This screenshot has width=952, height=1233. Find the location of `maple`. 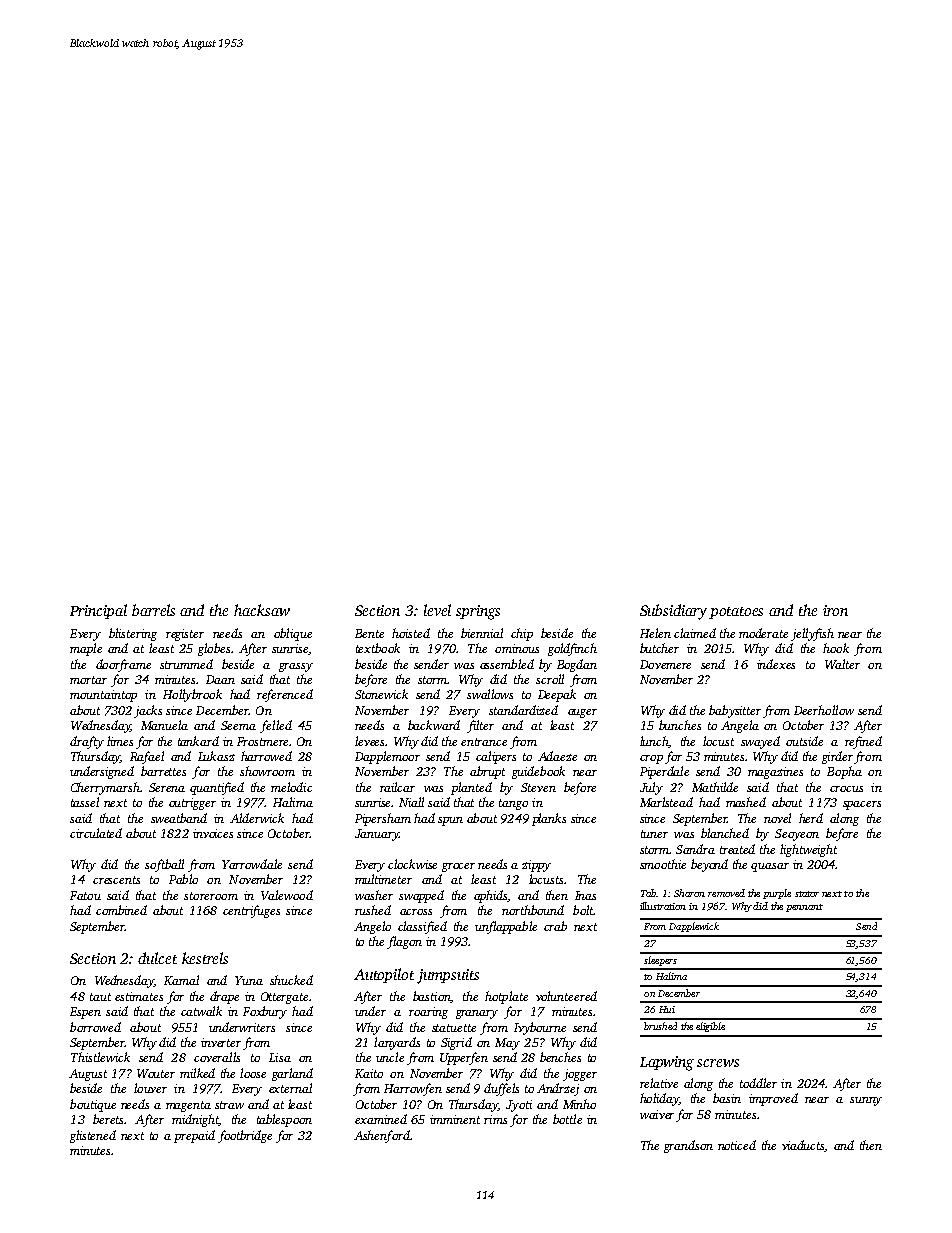

maple is located at coordinates (86, 649).
